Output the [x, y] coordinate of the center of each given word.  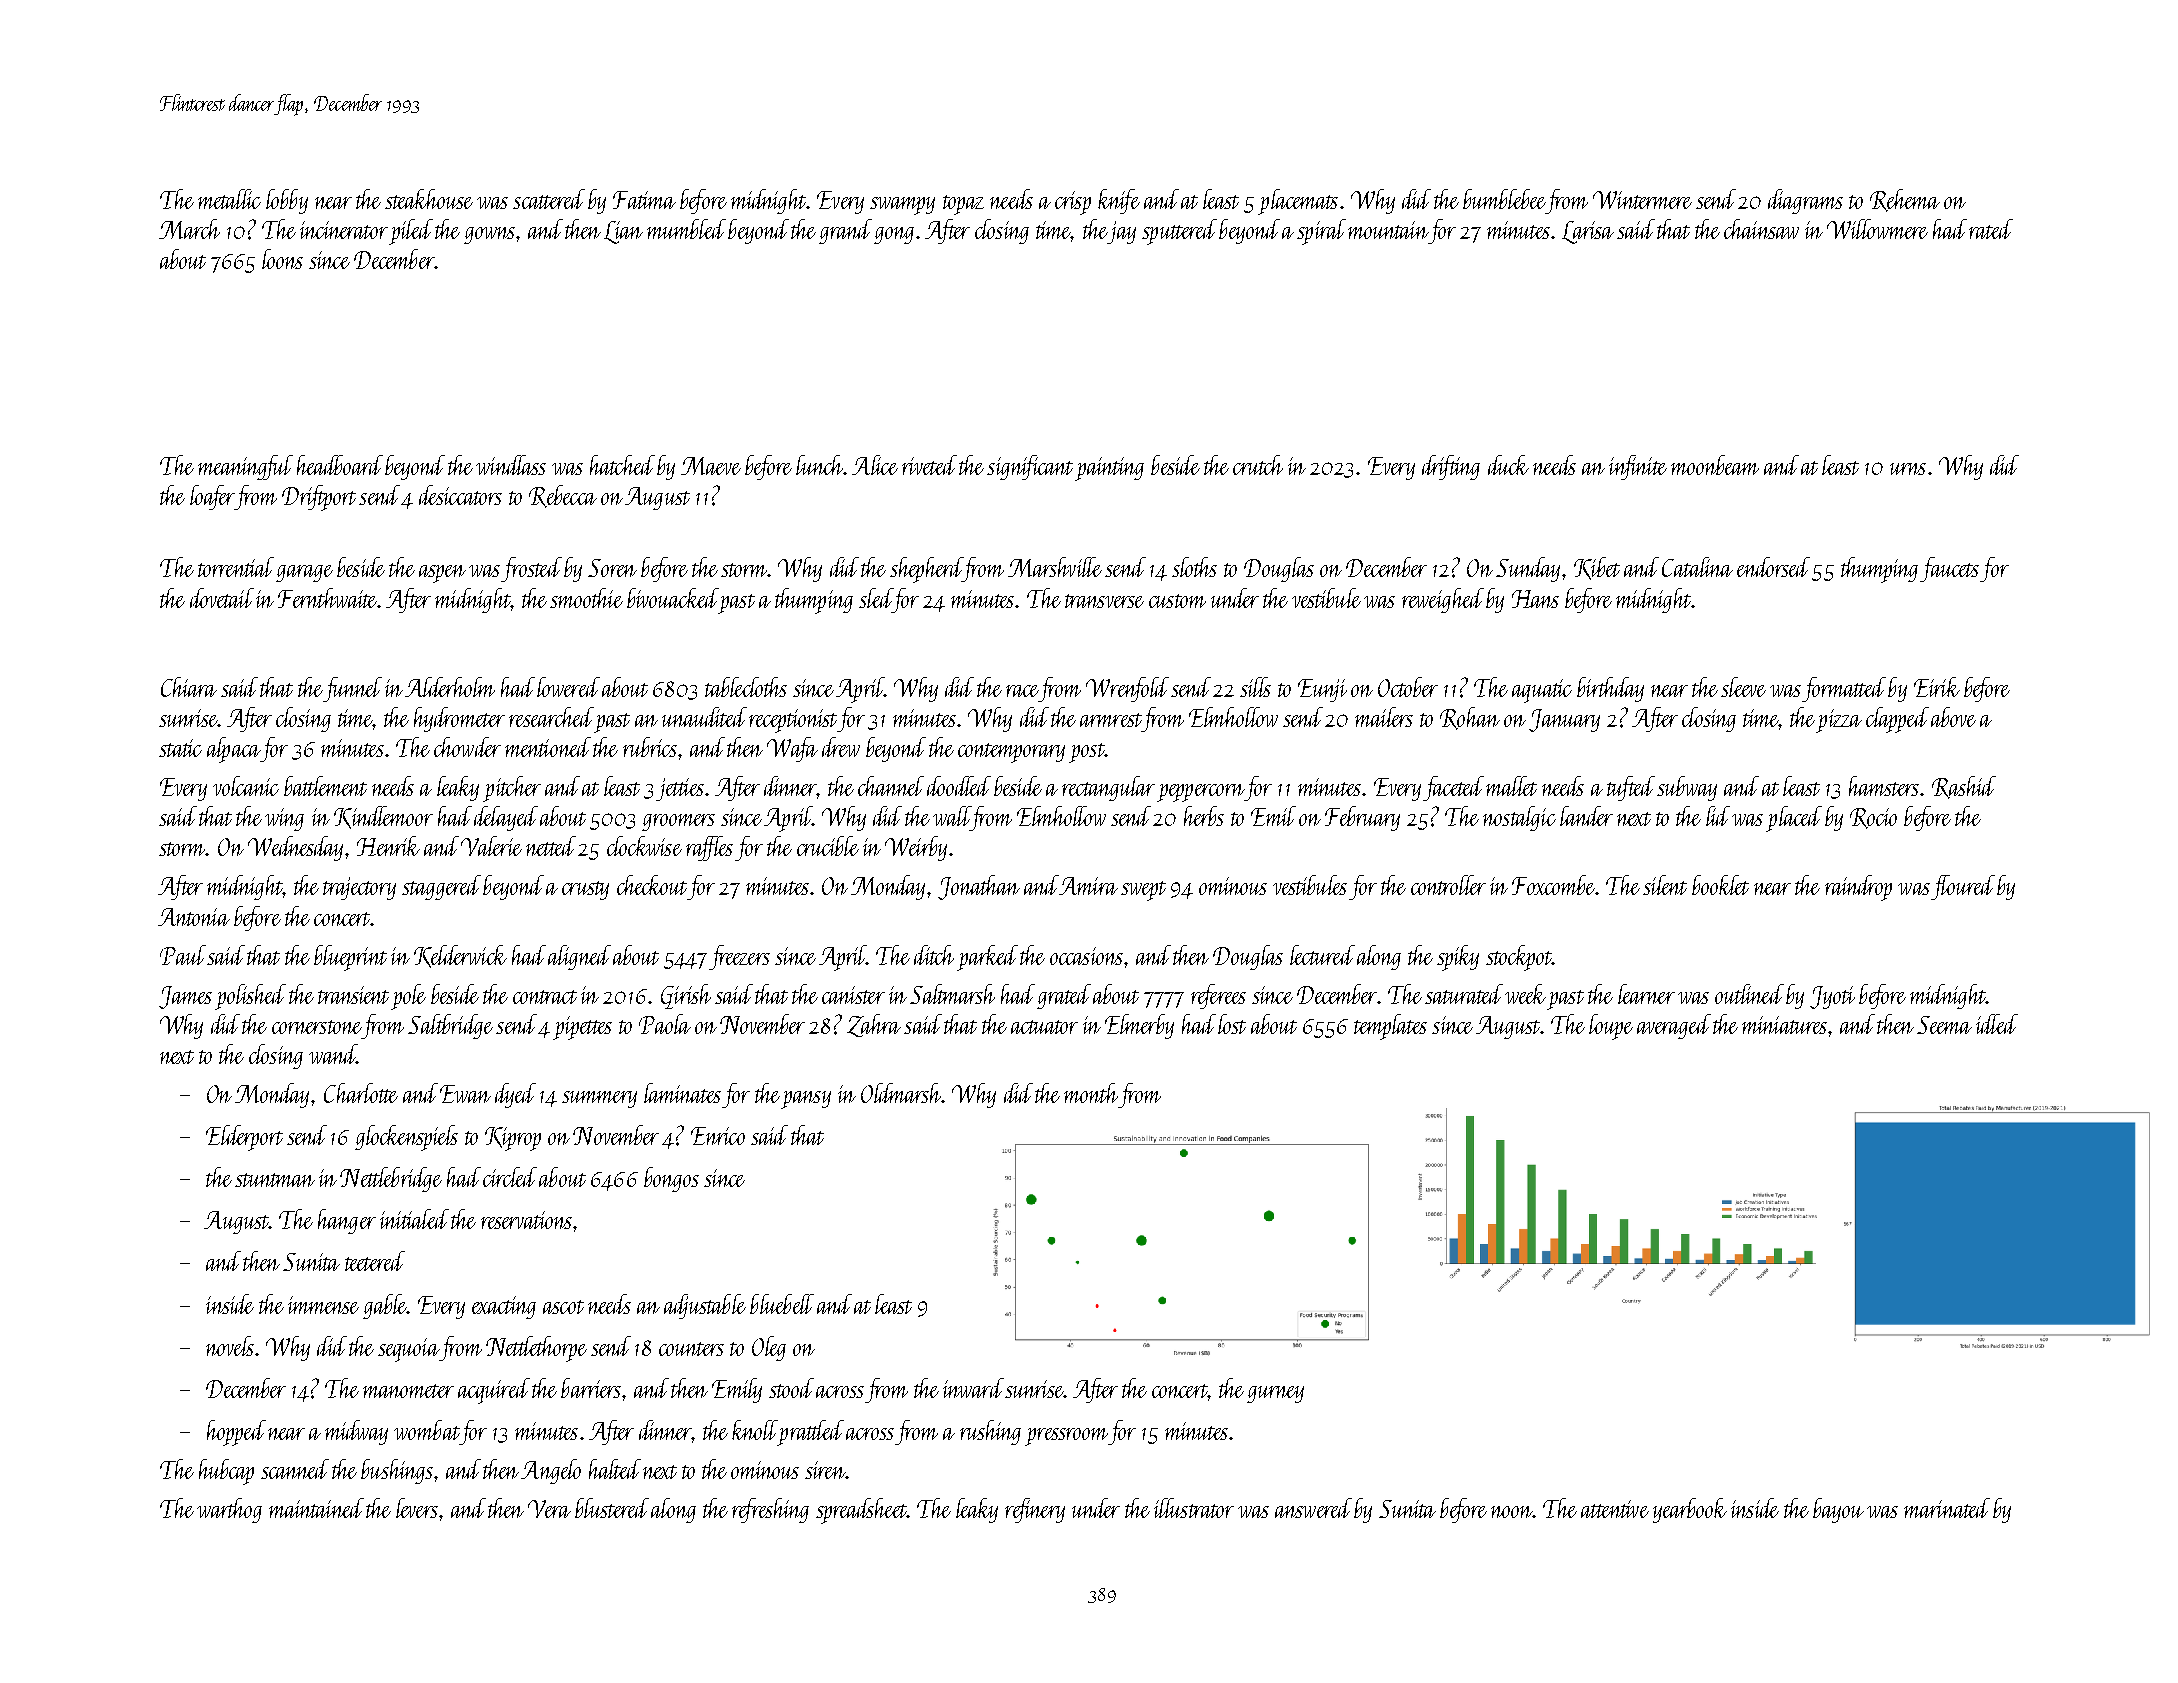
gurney [1275, 1394]
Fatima [644, 200]
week [1525, 994]
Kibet [1597, 568]
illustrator [1194, 1508]
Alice [875, 465]
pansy [806, 1100]
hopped [236, 1433]
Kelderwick [460, 956]
